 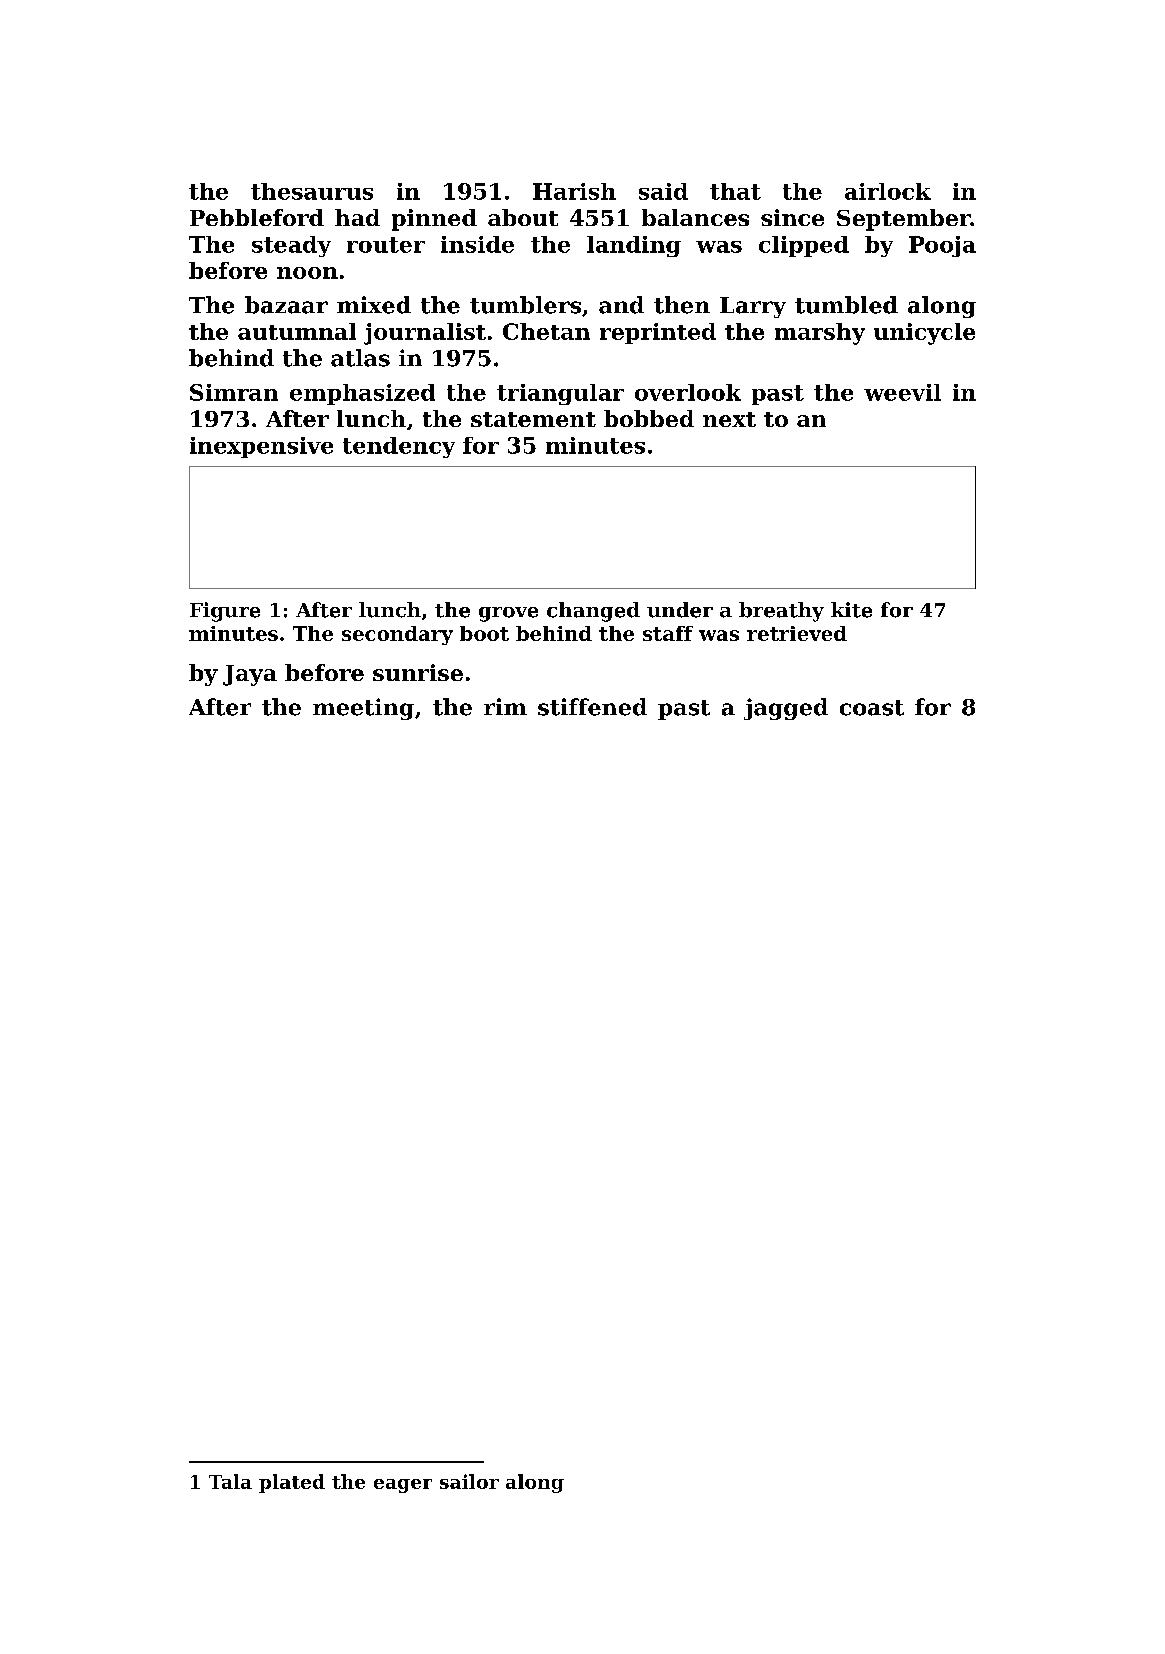 What do you see at coordinates (904, 220) in the image?
I see `September` at bounding box center [904, 220].
